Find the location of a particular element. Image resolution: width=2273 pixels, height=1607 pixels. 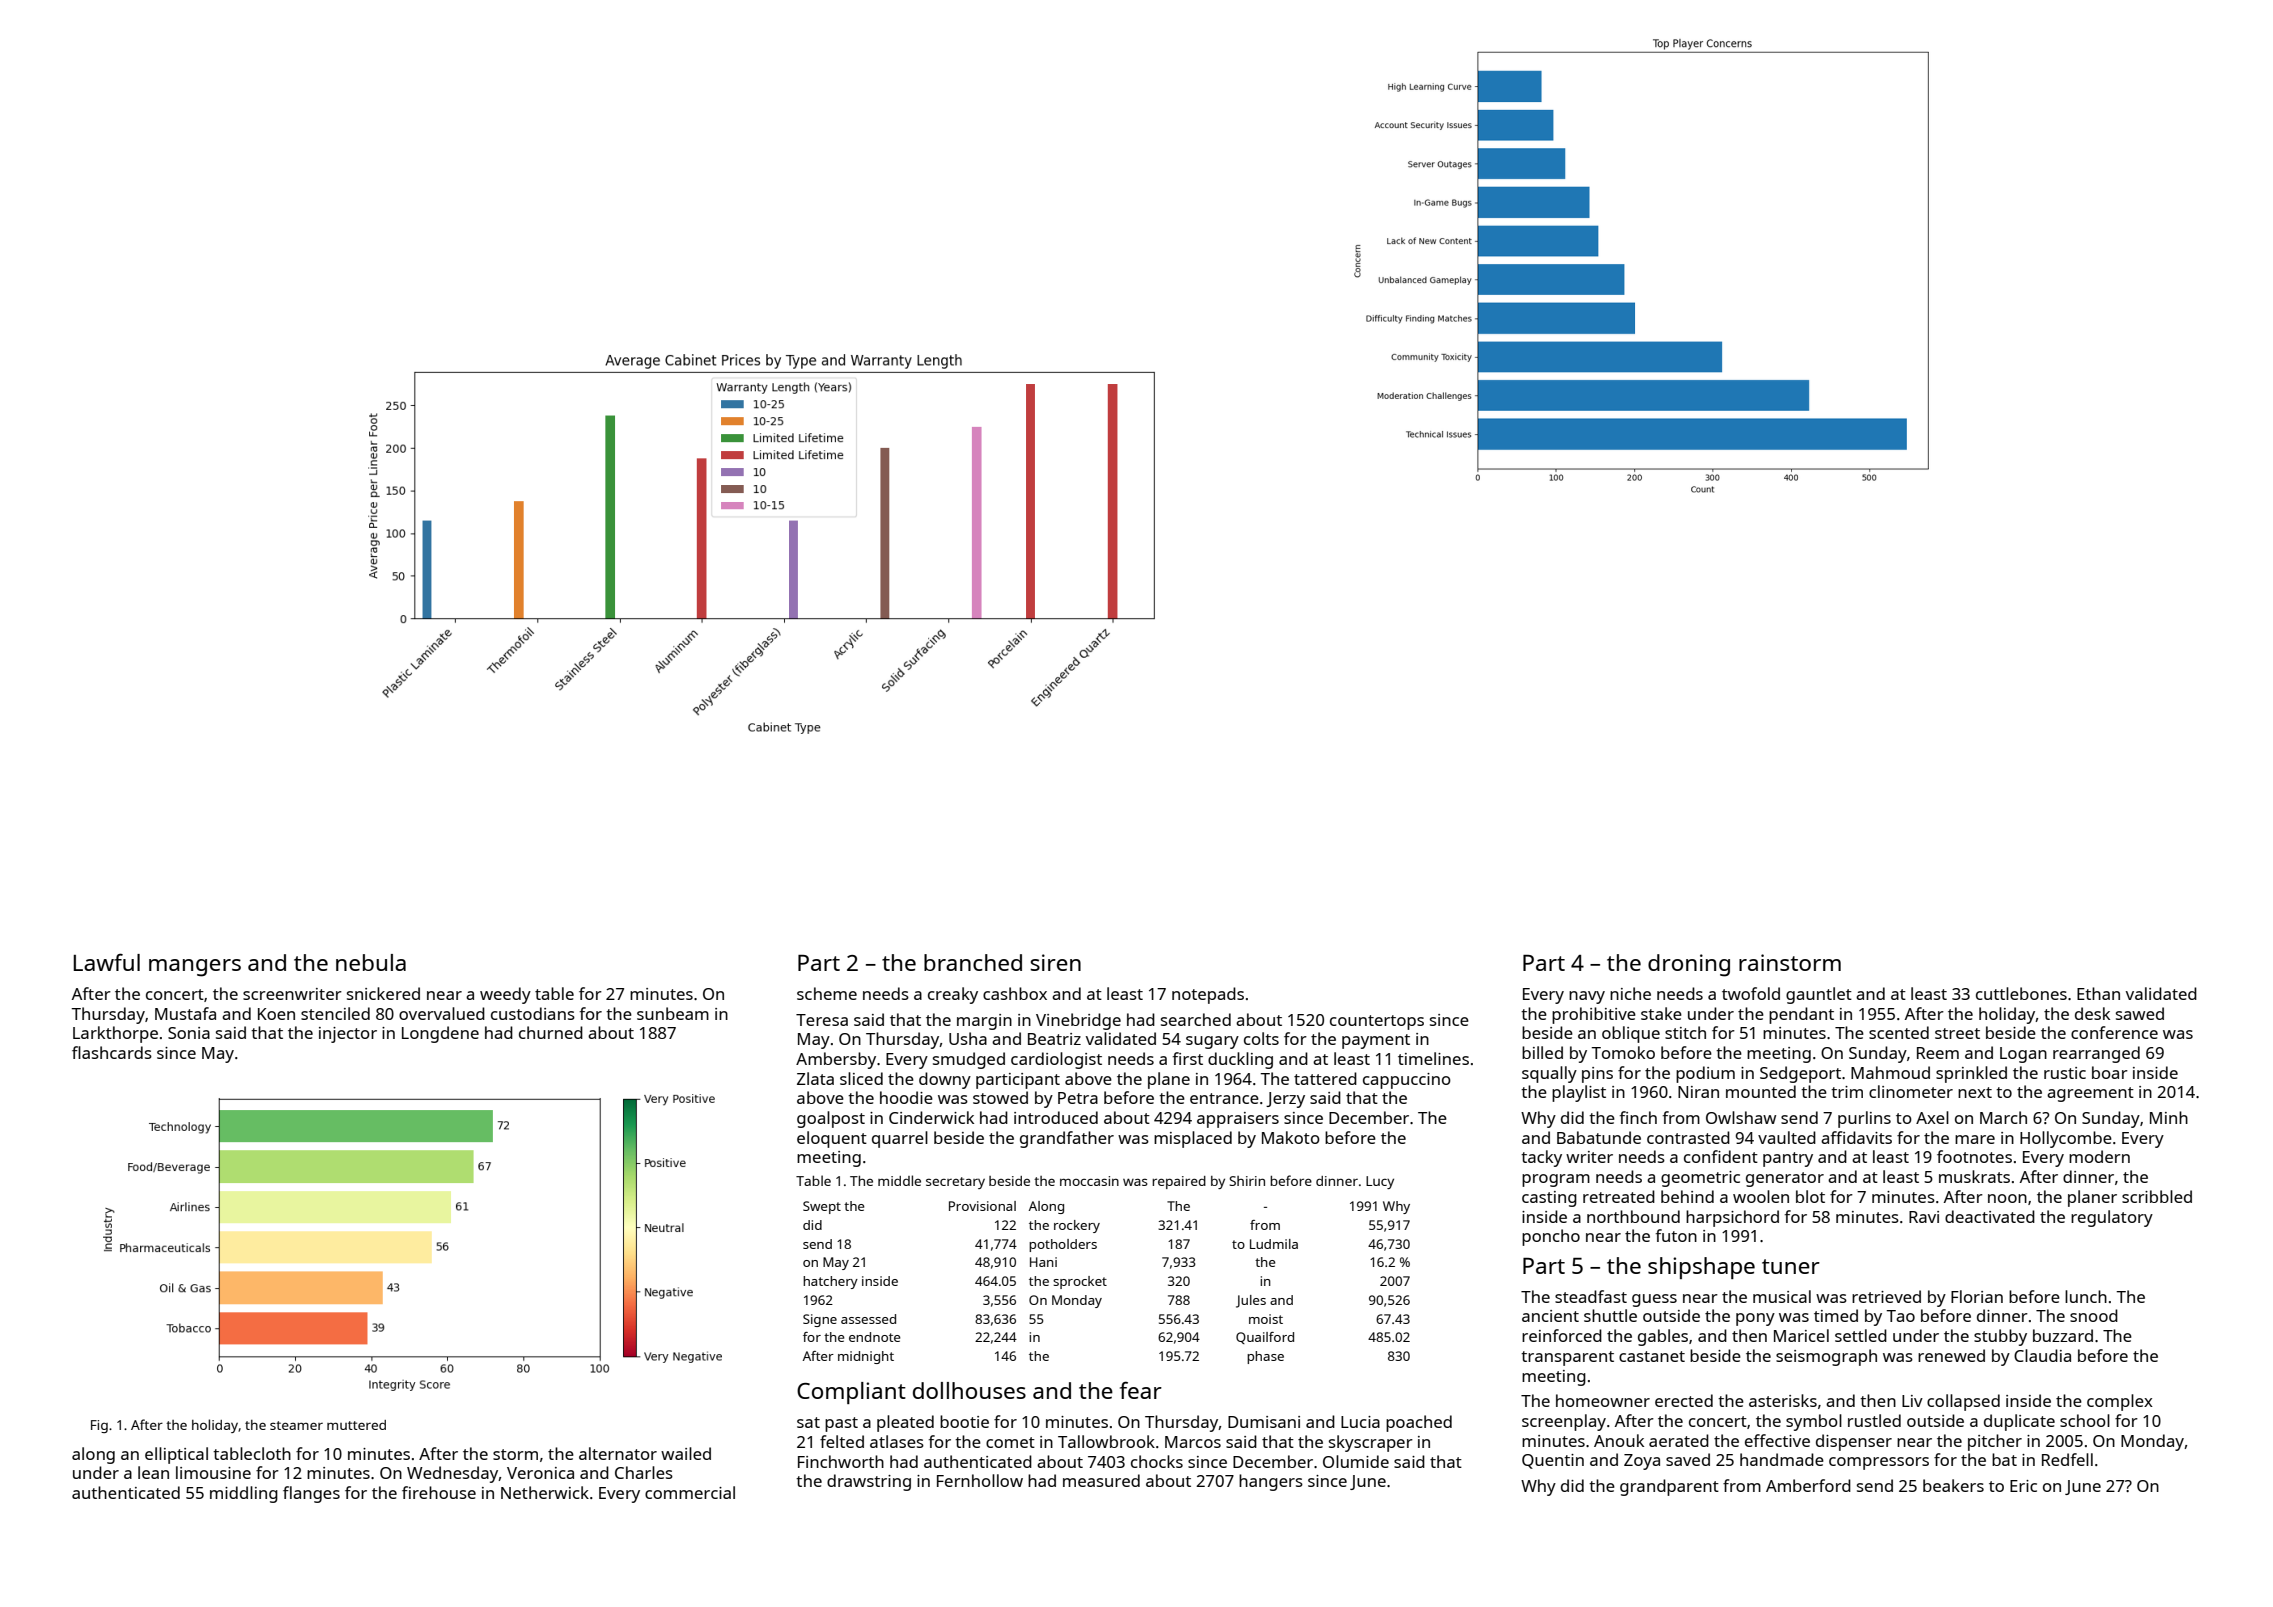

Compliant is located at coordinates (851, 1393).
